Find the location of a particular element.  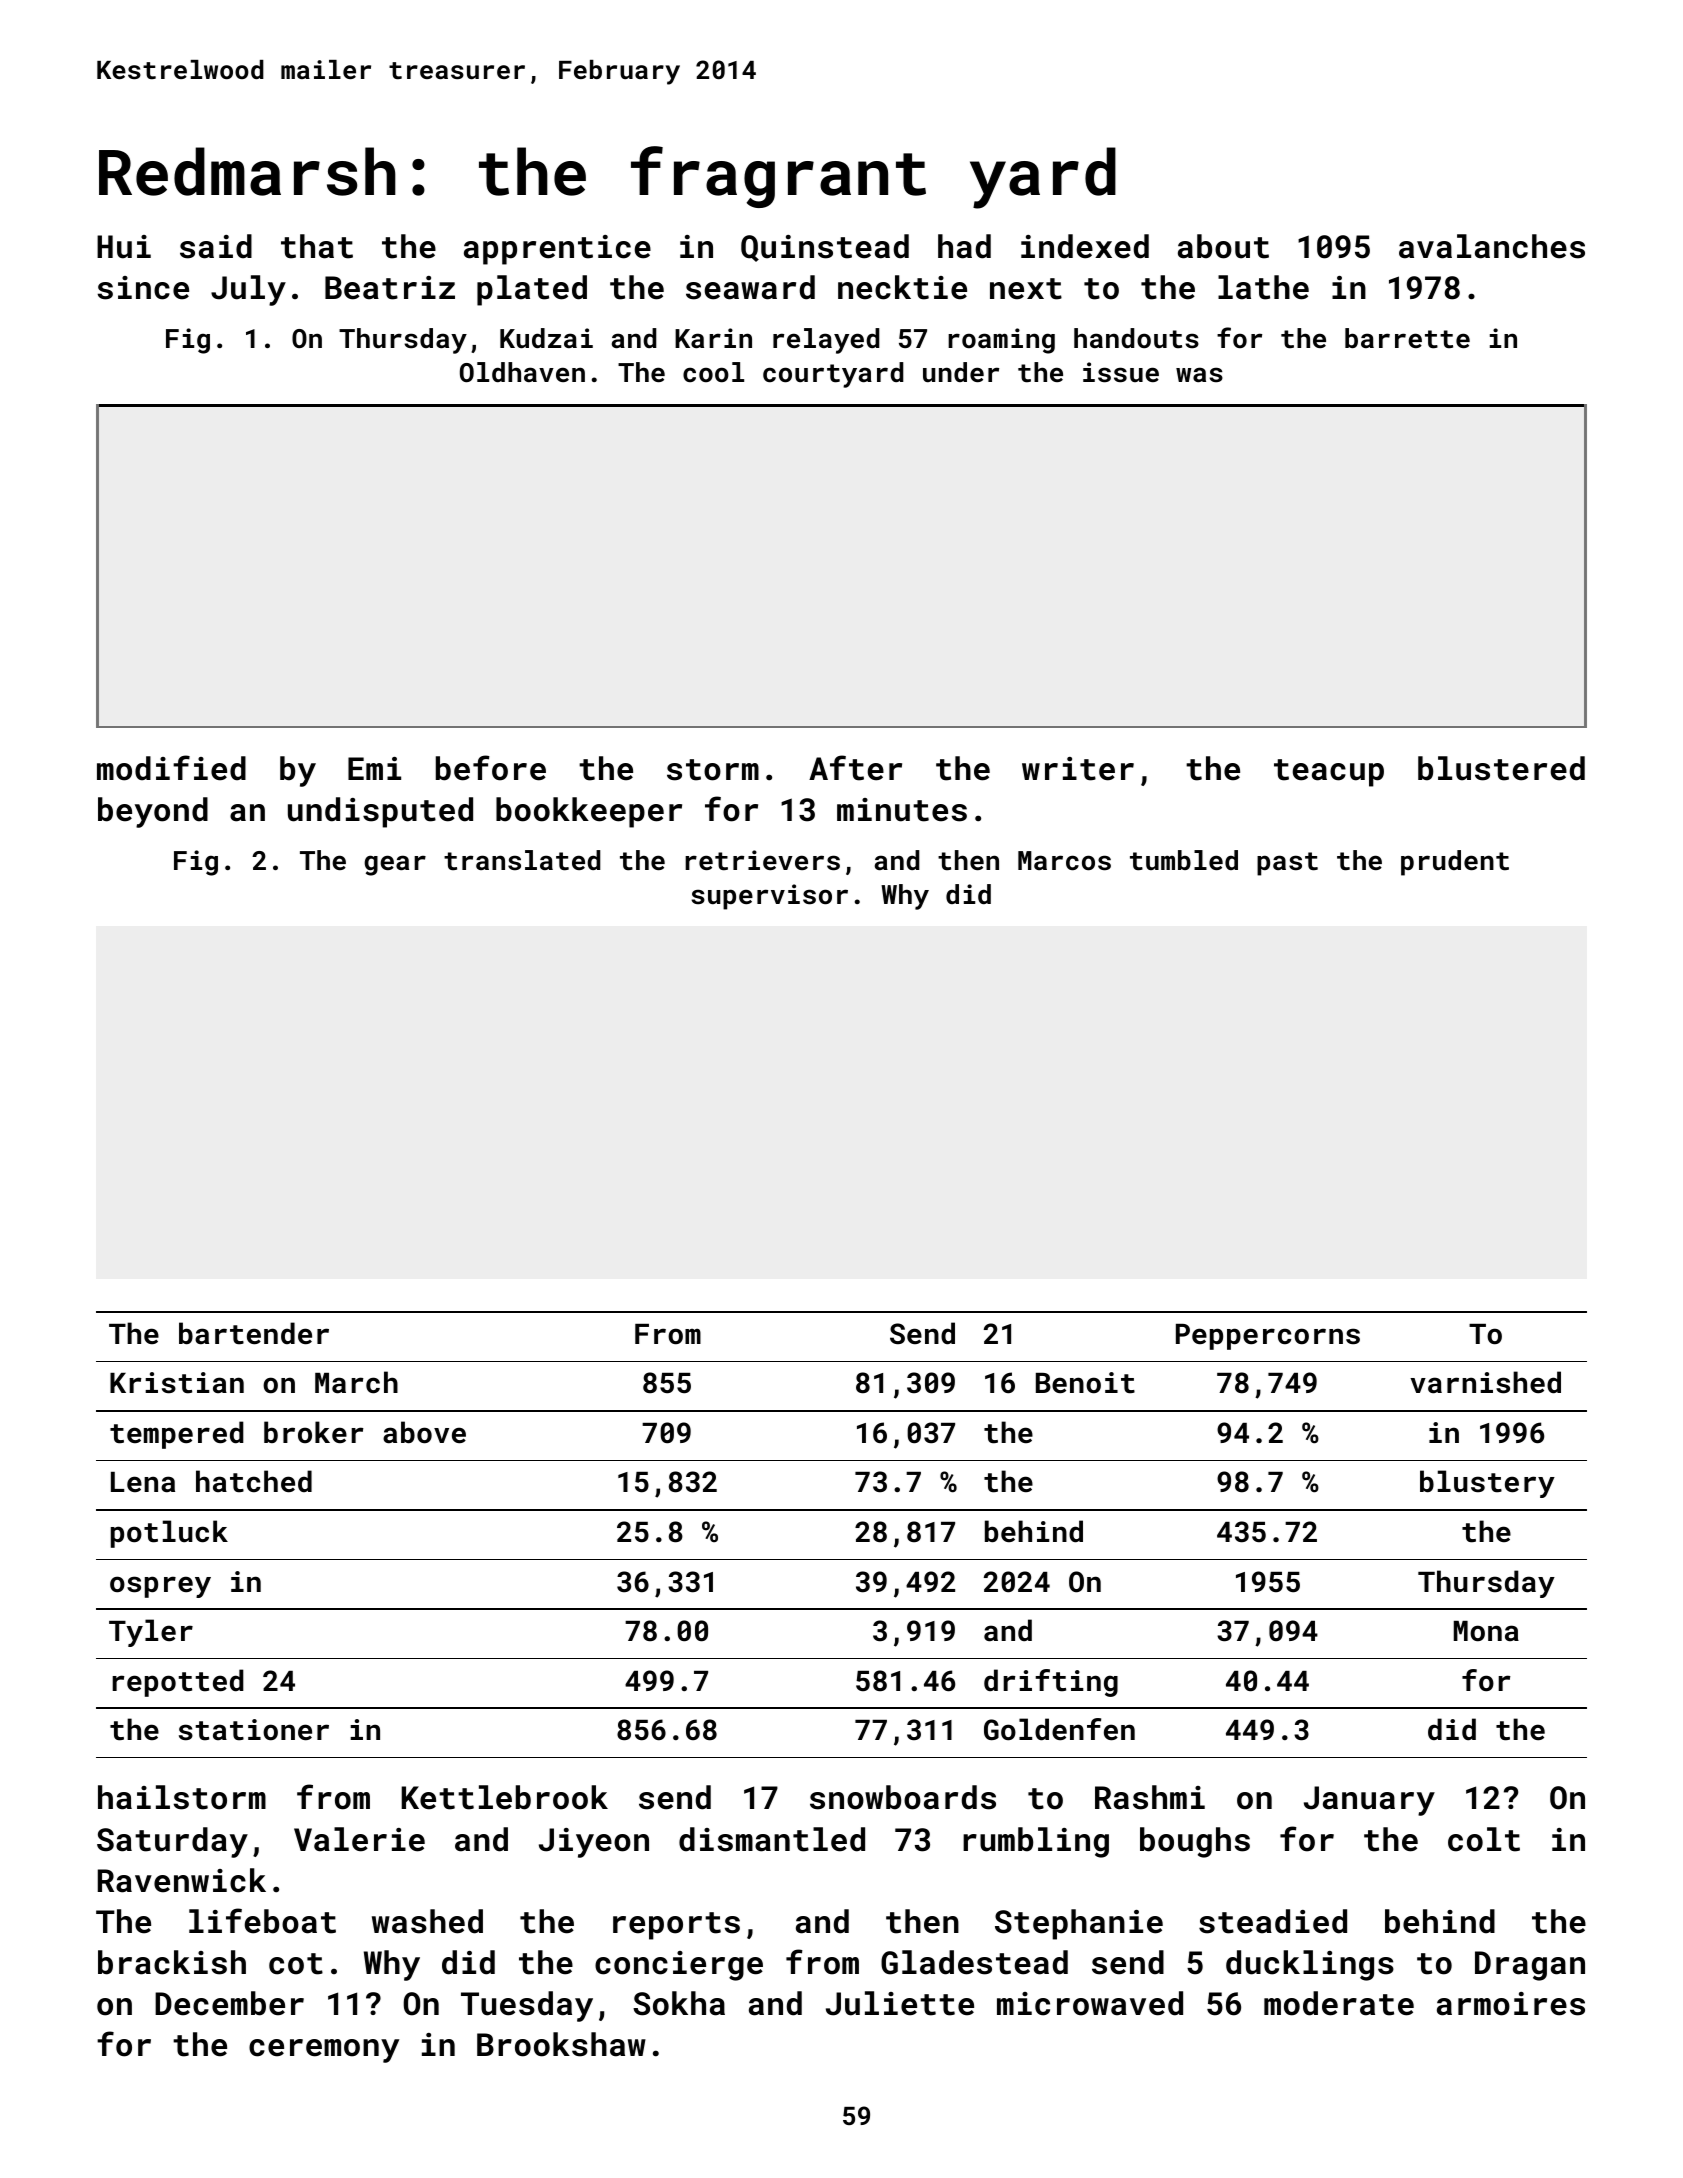

Benoit is located at coordinates (1085, 1383).
